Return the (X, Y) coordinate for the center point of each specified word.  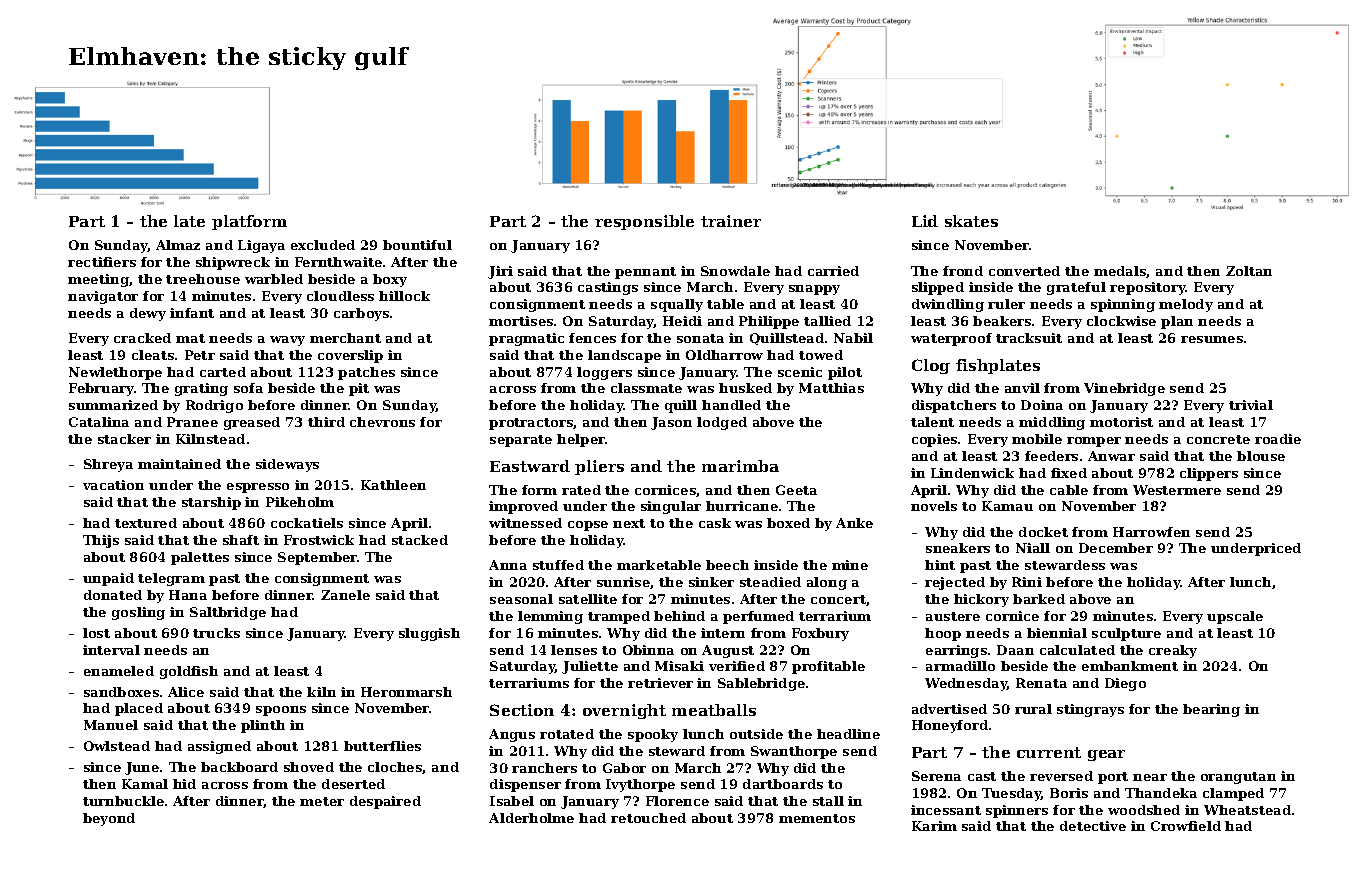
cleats (153, 355)
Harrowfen (1151, 532)
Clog (931, 366)
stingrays (1090, 710)
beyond (109, 819)
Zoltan (1249, 271)
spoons (281, 711)
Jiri (500, 272)
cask (715, 523)
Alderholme (531, 818)
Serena (936, 776)
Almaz (178, 245)
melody (1186, 305)
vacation (113, 485)
